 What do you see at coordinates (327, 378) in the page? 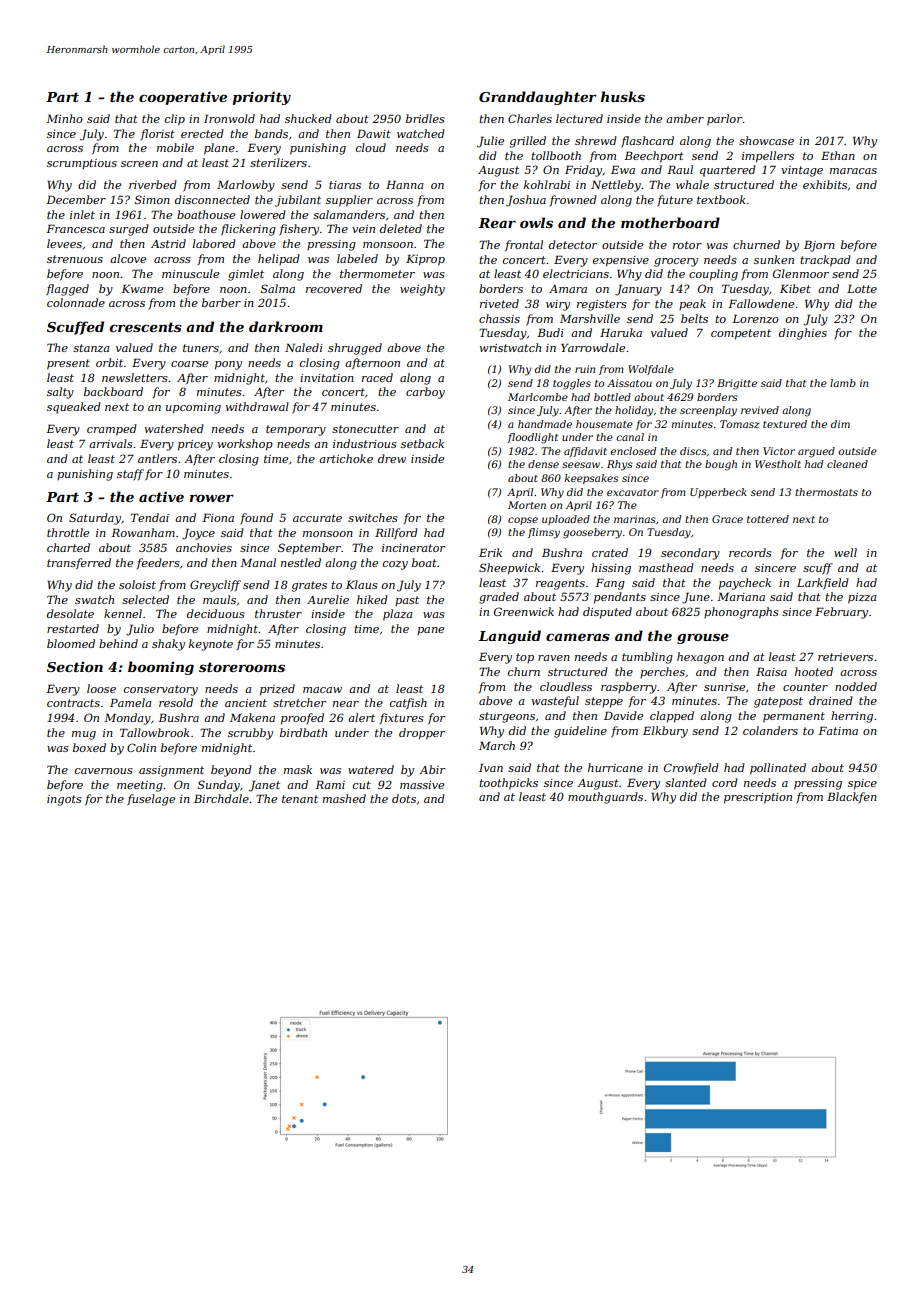
I see `invitation` at bounding box center [327, 378].
